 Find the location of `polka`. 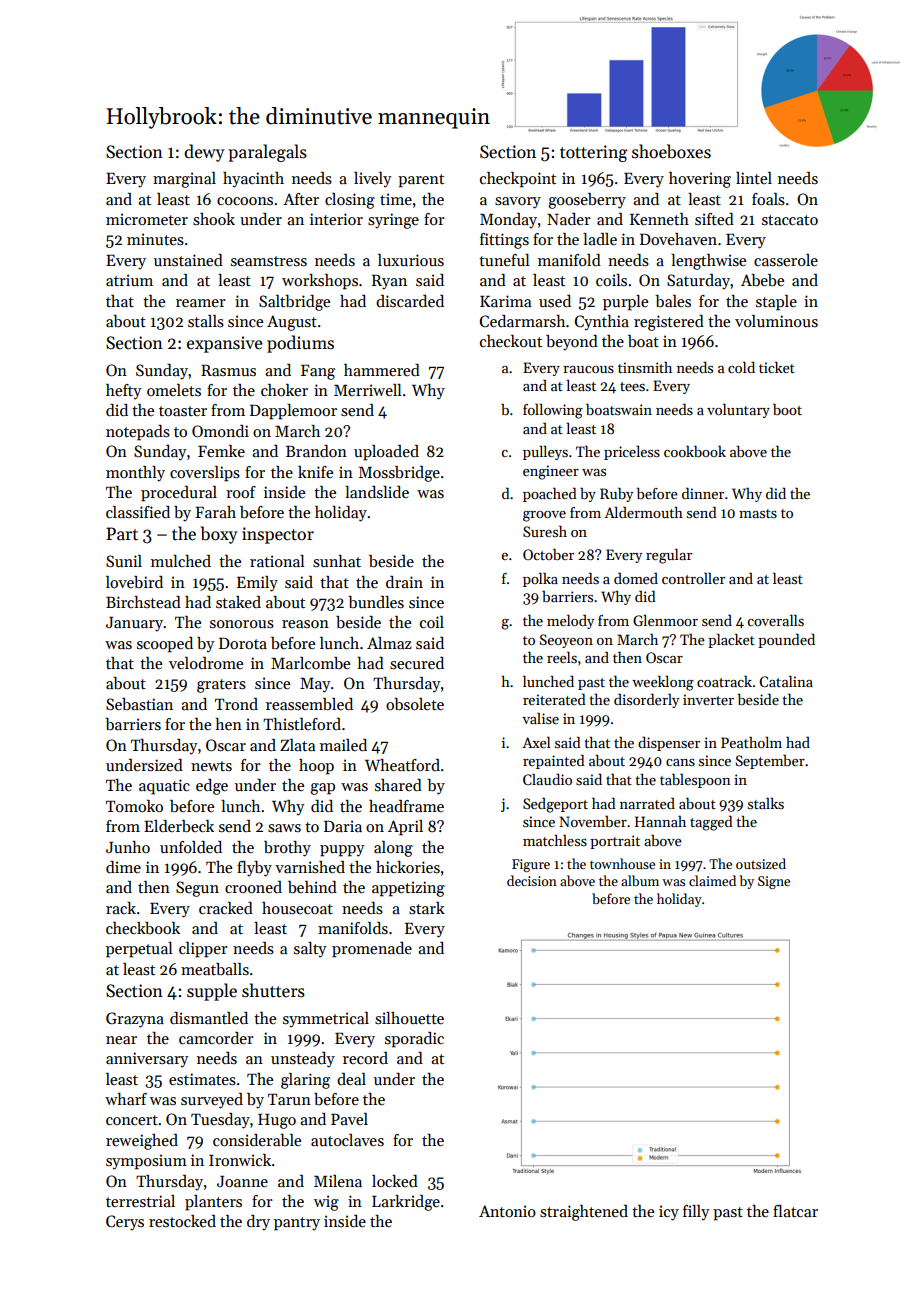

polka is located at coordinates (540, 579).
